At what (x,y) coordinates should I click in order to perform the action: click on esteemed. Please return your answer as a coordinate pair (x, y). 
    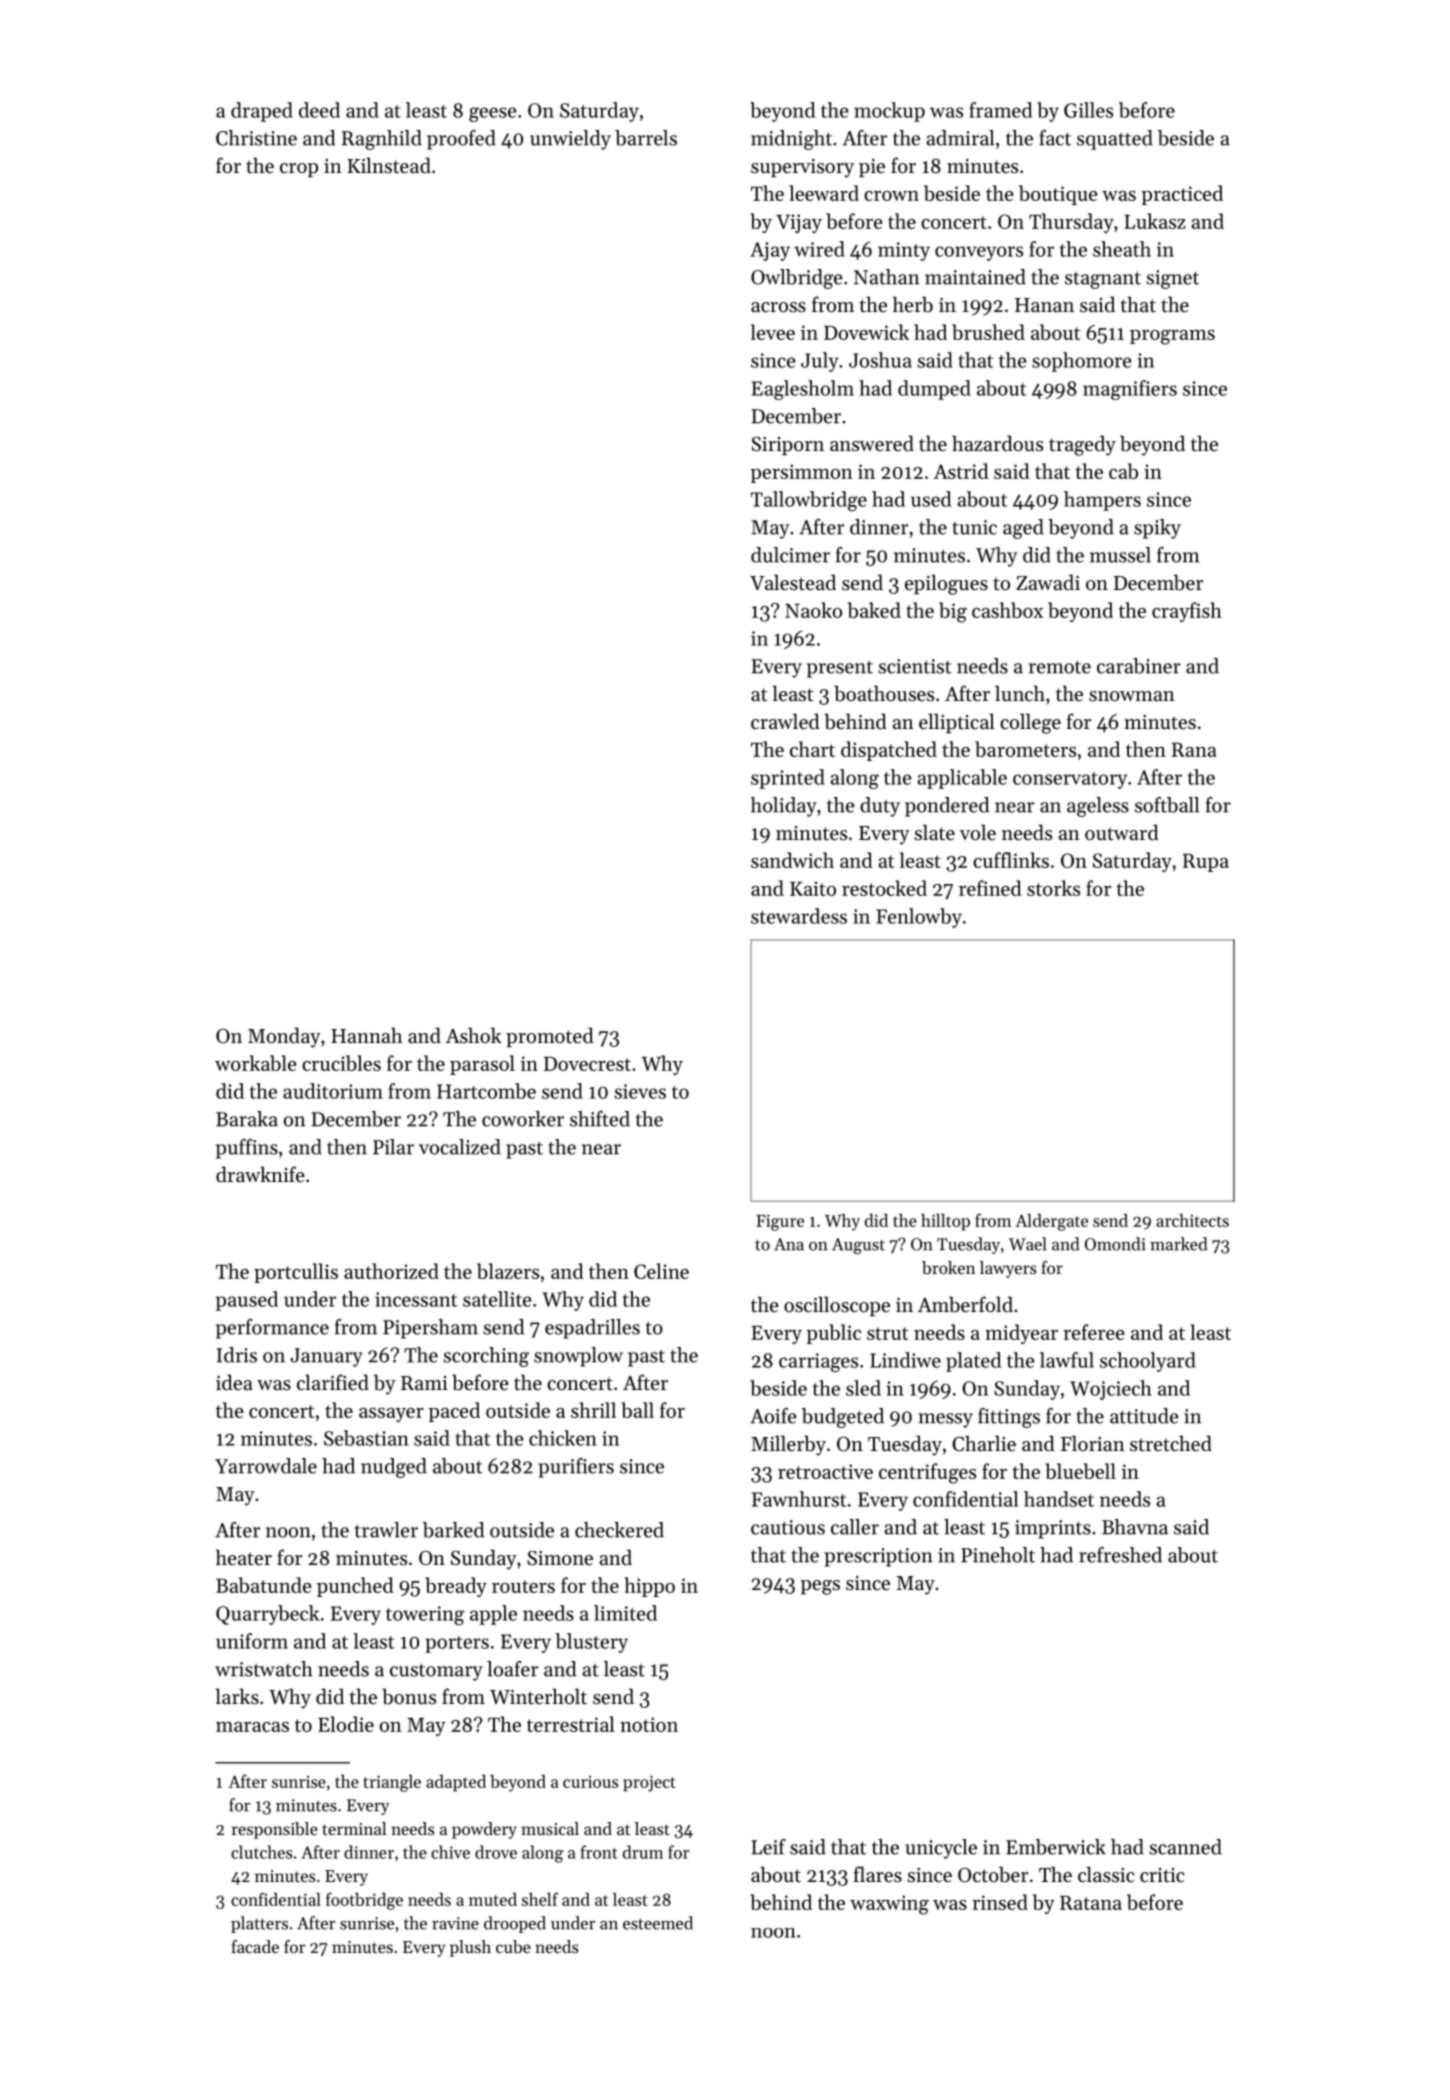
    Looking at the image, I should click on (658, 1923).
